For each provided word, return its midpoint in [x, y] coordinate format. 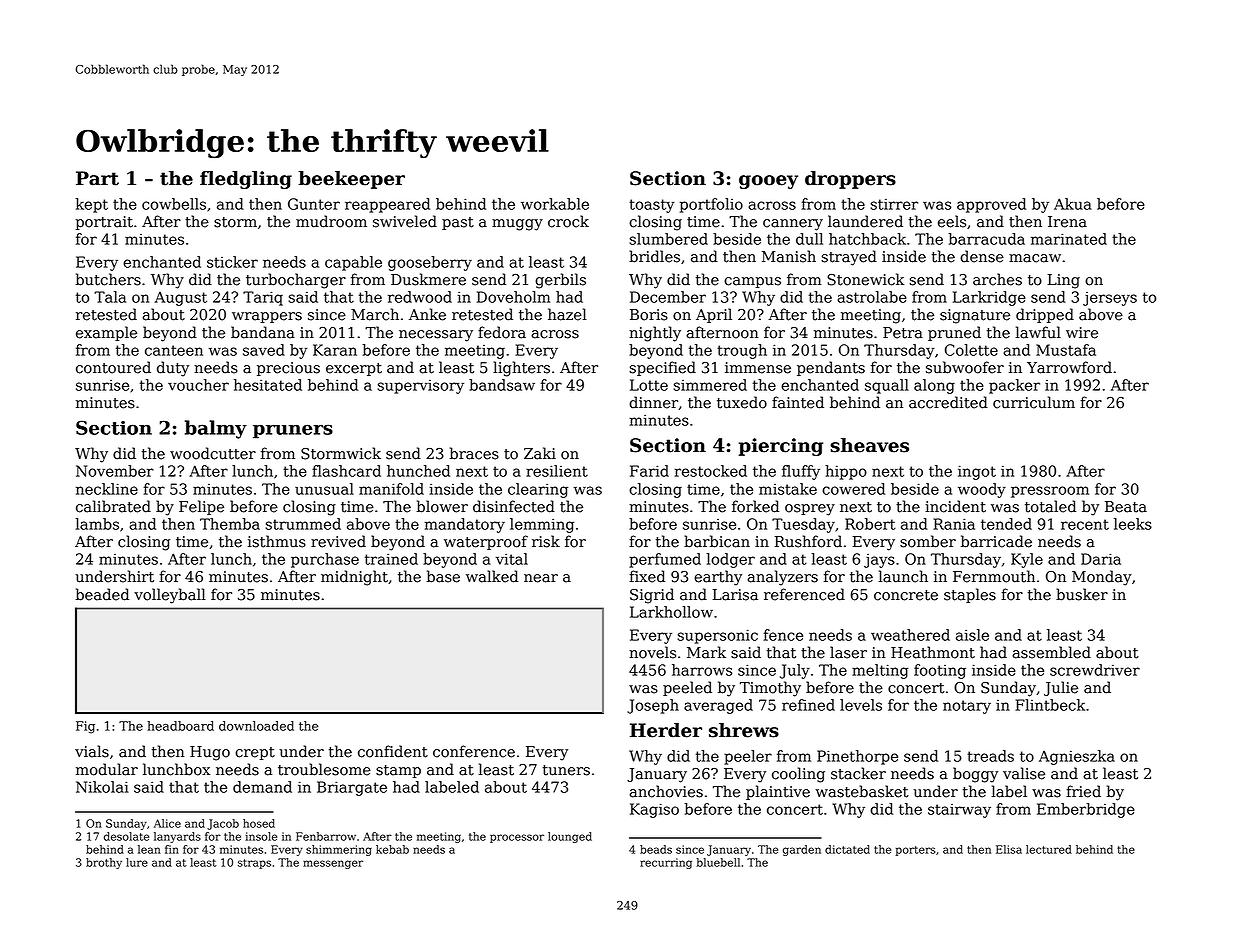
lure [137, 862]
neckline [107, 489]
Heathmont [933, 652]
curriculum [1034, 402]
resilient [557, 471]
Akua [1073, 204]
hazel [567, 314]
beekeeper [351, 180]
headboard [180, 726]
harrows [702, 670]
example [106, 333]
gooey [768, 182]
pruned [954, 333]
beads [656, 849]
